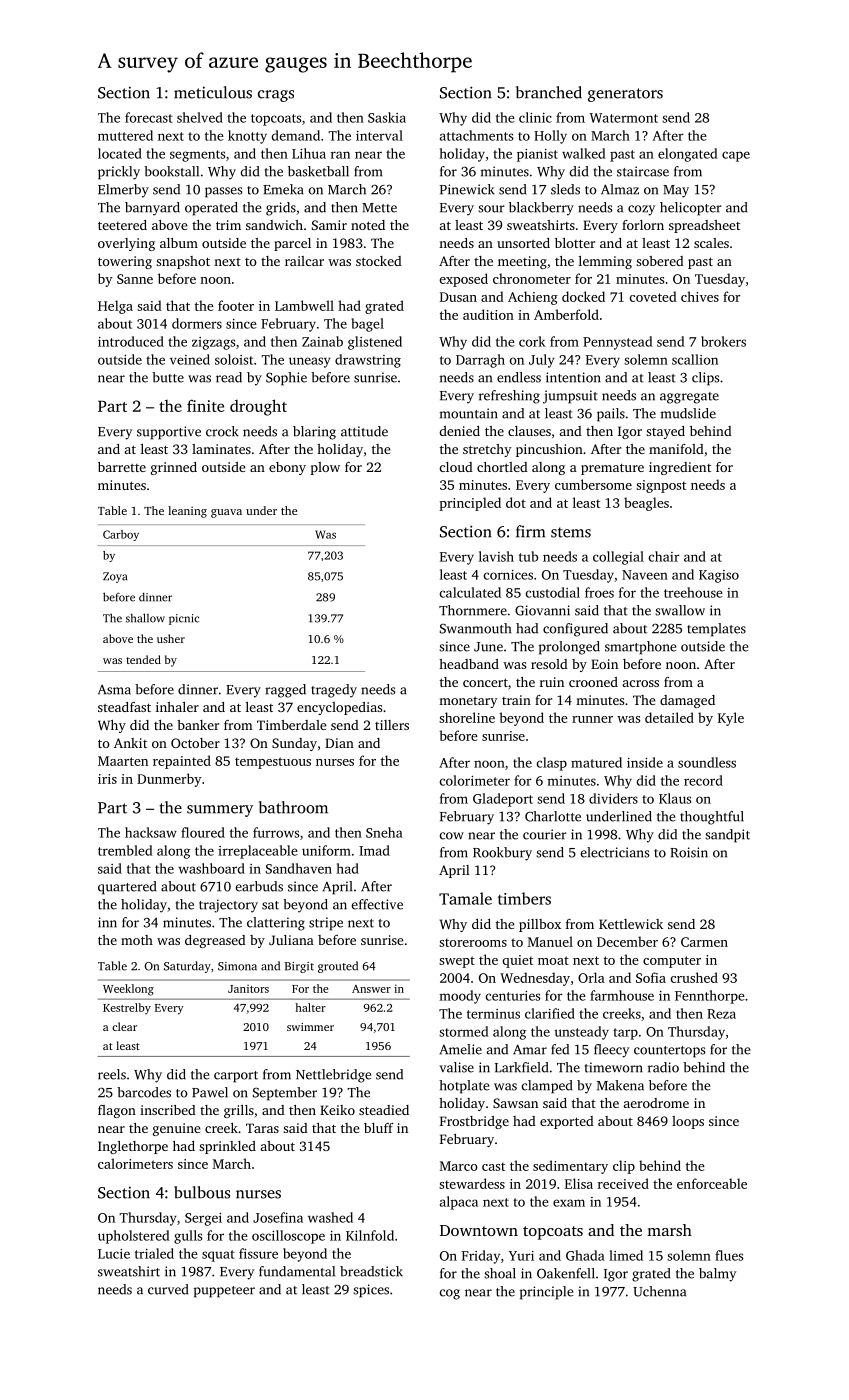 This image has width=849, height=1400. What do you see at coordinates (716, 630) in the image?
I see `templates` at bounding box center [716, 630].
